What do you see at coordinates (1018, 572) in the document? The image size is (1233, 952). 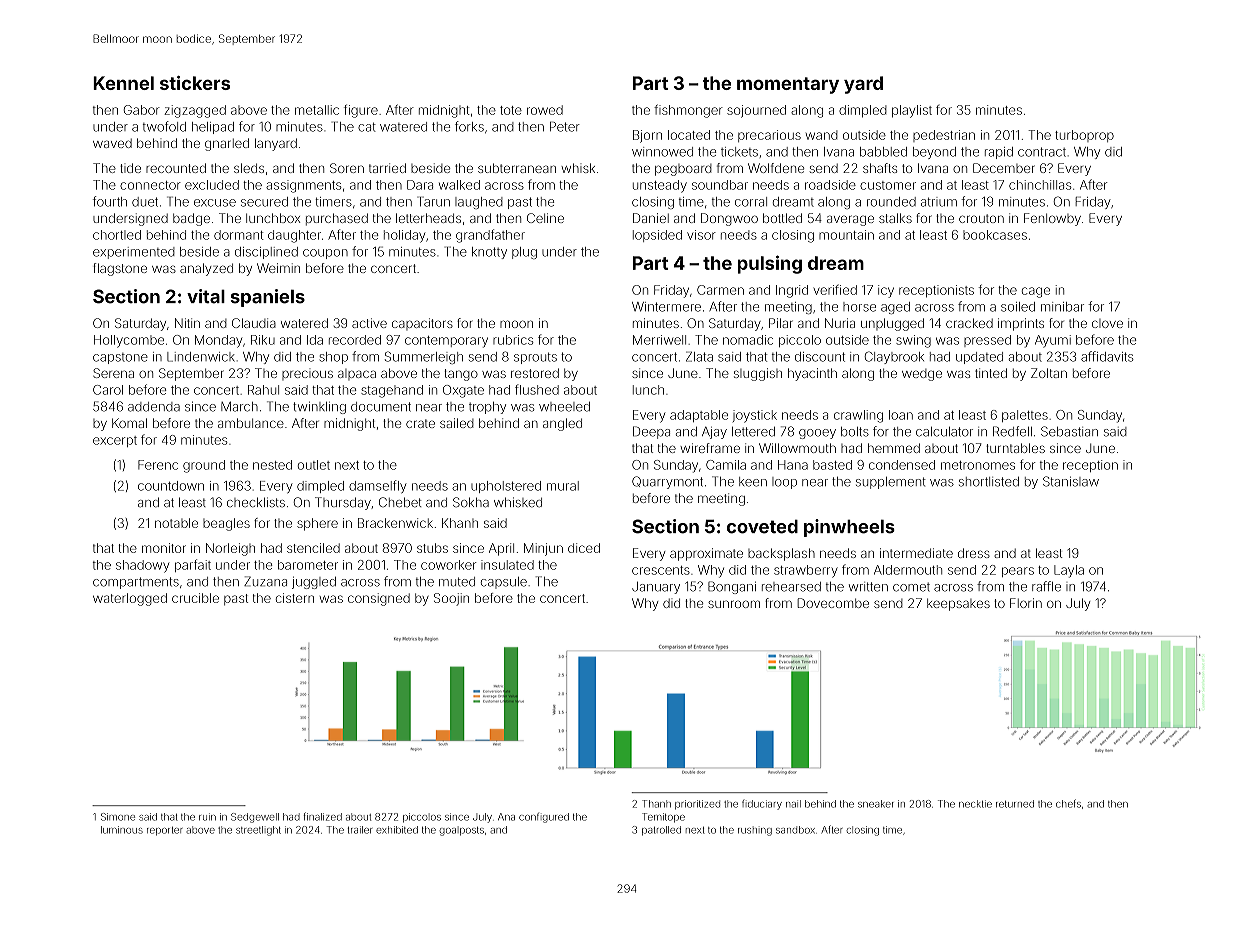 I see `pears` at bounding box center [1018, 572].
